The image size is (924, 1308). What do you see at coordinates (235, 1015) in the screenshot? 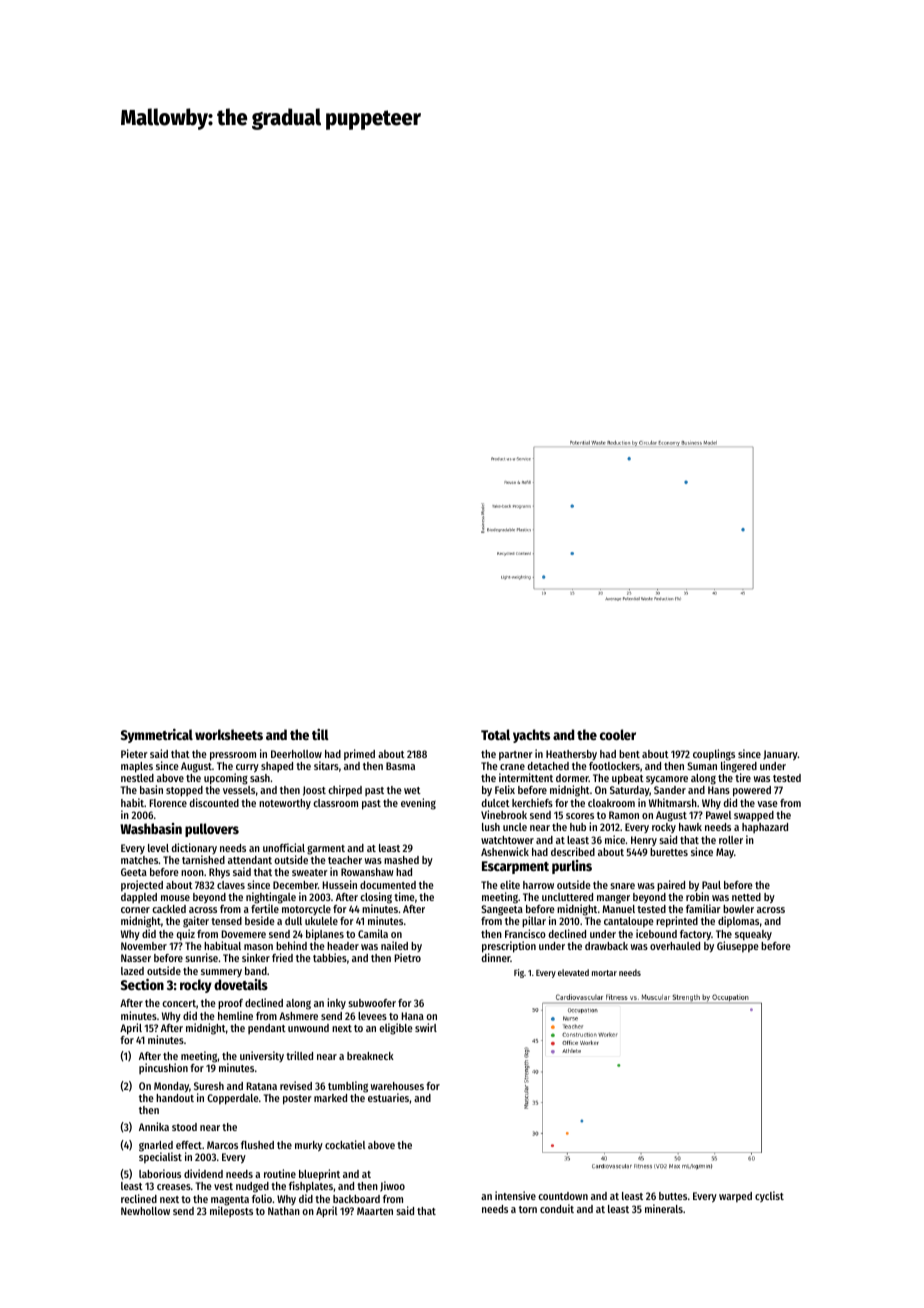
I see `hemline` at bounding box center [235, 1015].
